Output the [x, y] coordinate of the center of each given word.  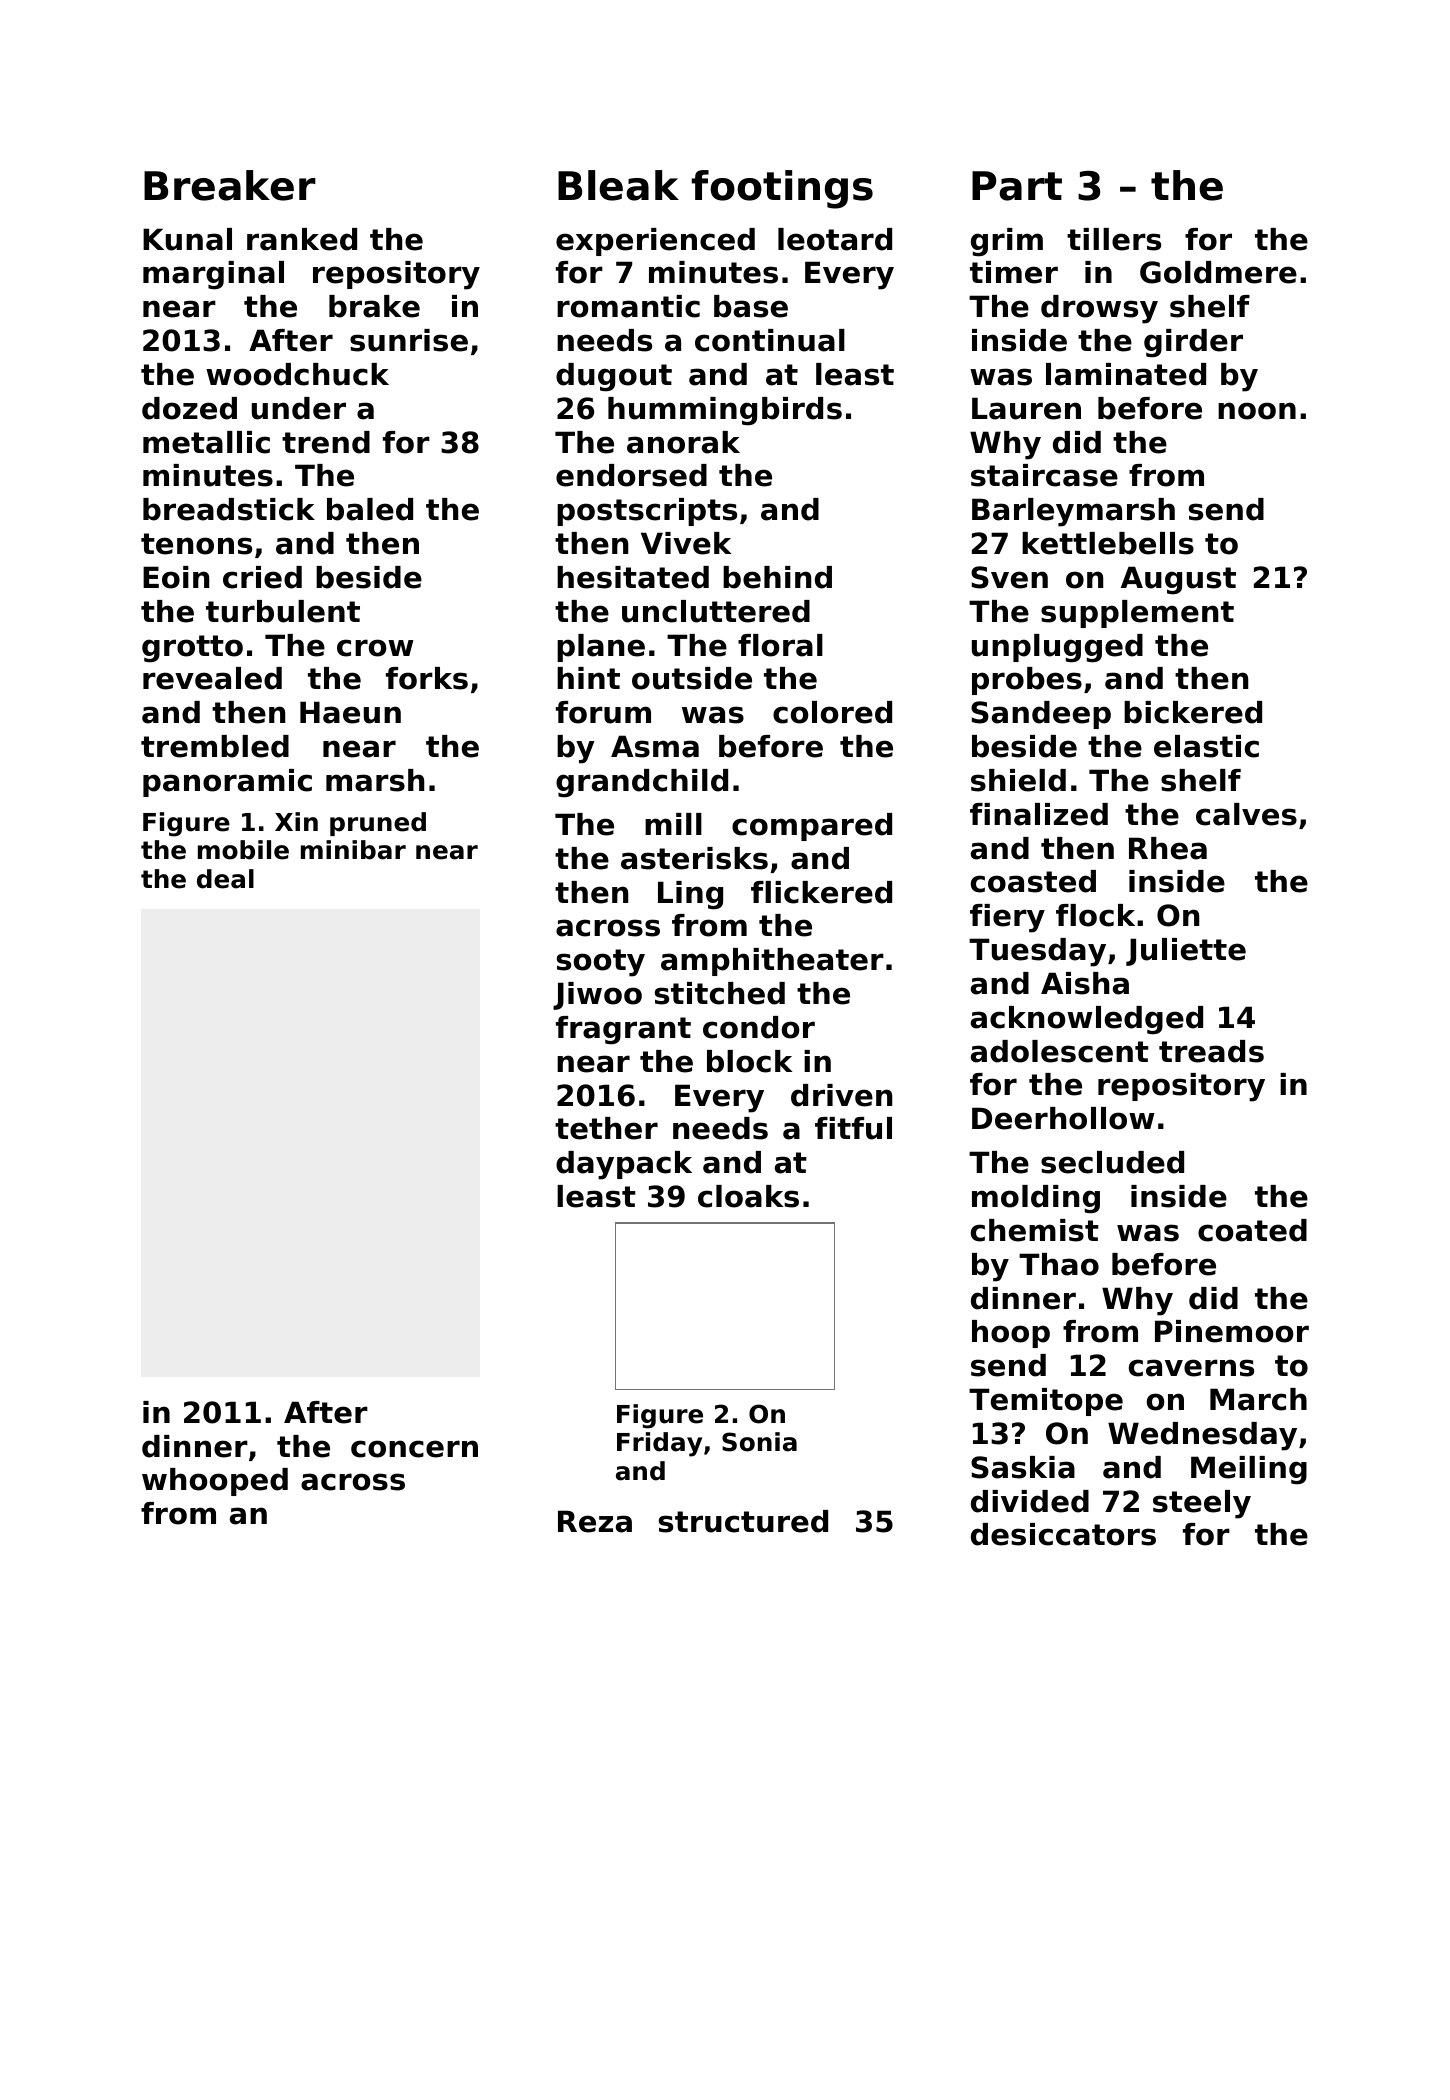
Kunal [187, 239]
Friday [659, 1444]
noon [1257, 411]
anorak [683, 442]
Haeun [350, 712]
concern [414, 1449]
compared [812, 827]
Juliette [1186, 952]
